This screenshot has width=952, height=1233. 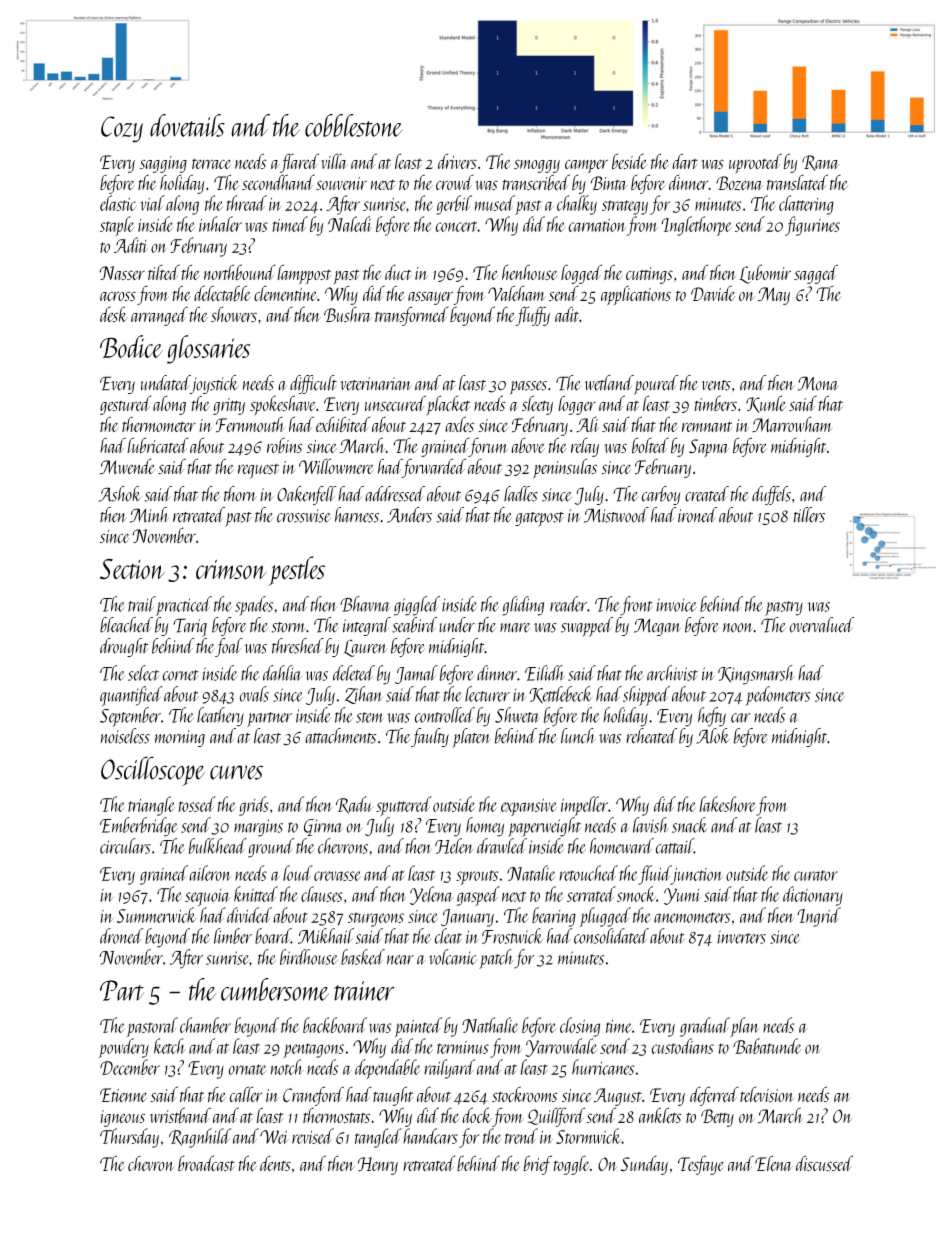 I want to click on thermometer, so click(x=159, y=424).
